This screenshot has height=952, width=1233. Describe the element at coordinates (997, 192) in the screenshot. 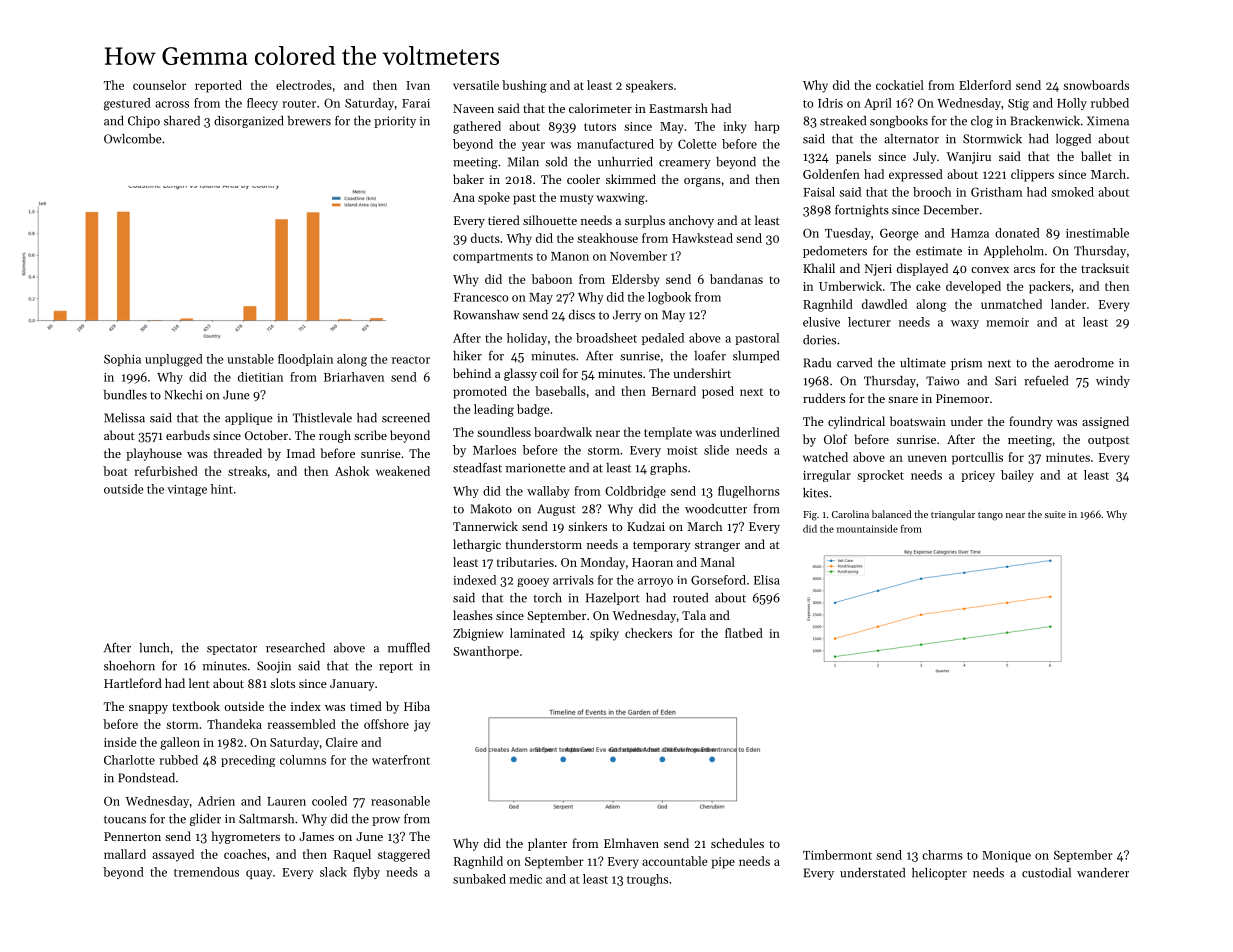

I see `Gristham` at that location.
